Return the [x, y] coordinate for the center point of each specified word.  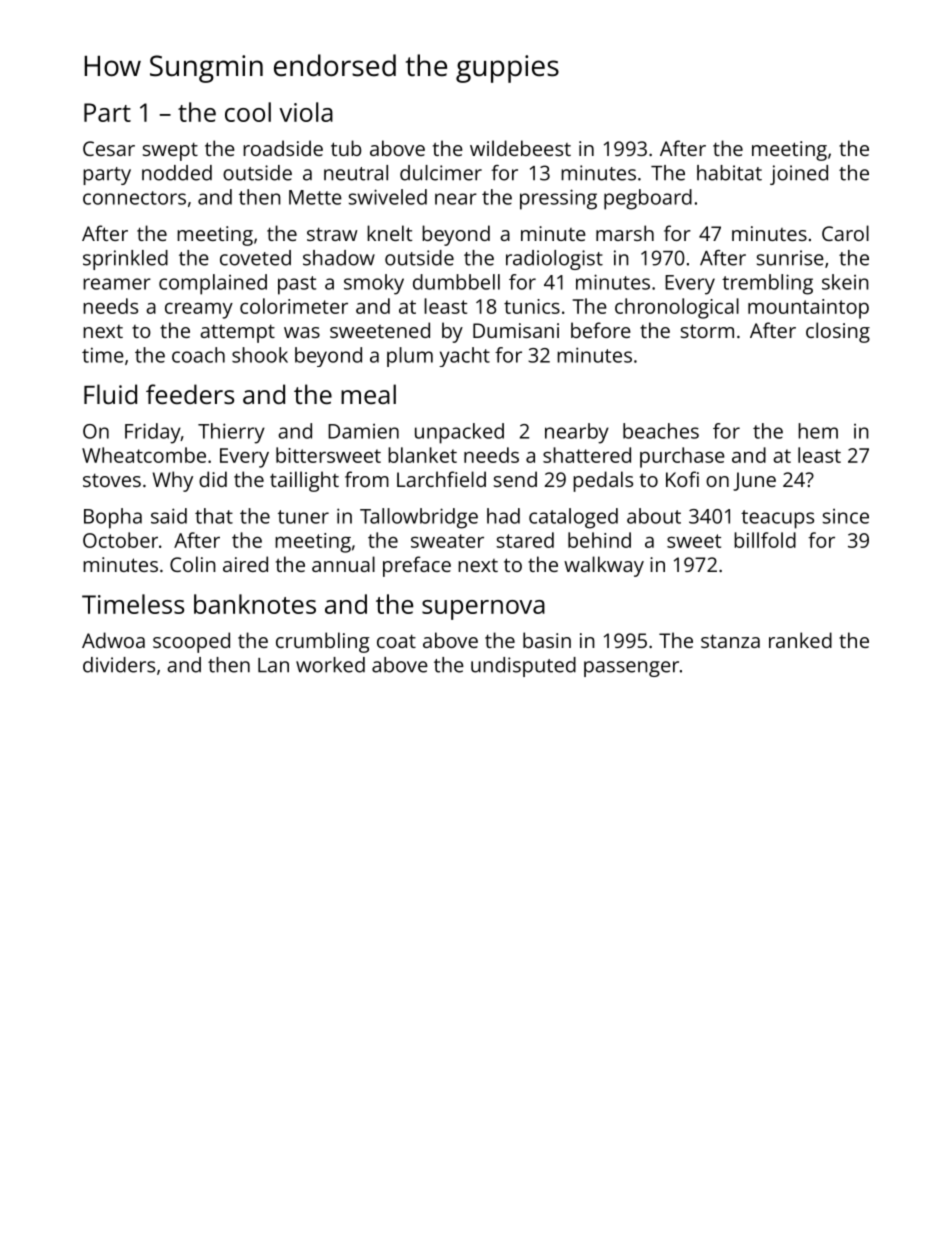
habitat [729, 173]
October [120, 540]
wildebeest [520, 148]
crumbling [323, 642]
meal [368, 394]
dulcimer [441, 173]
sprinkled [125, 260]
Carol [845, 233]
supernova [483, 610]
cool [248, 112]
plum [410, 357]
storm [707, 331]
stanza [730, 641]
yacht [464, 357]
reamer [117, 284]
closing [838, 332]
